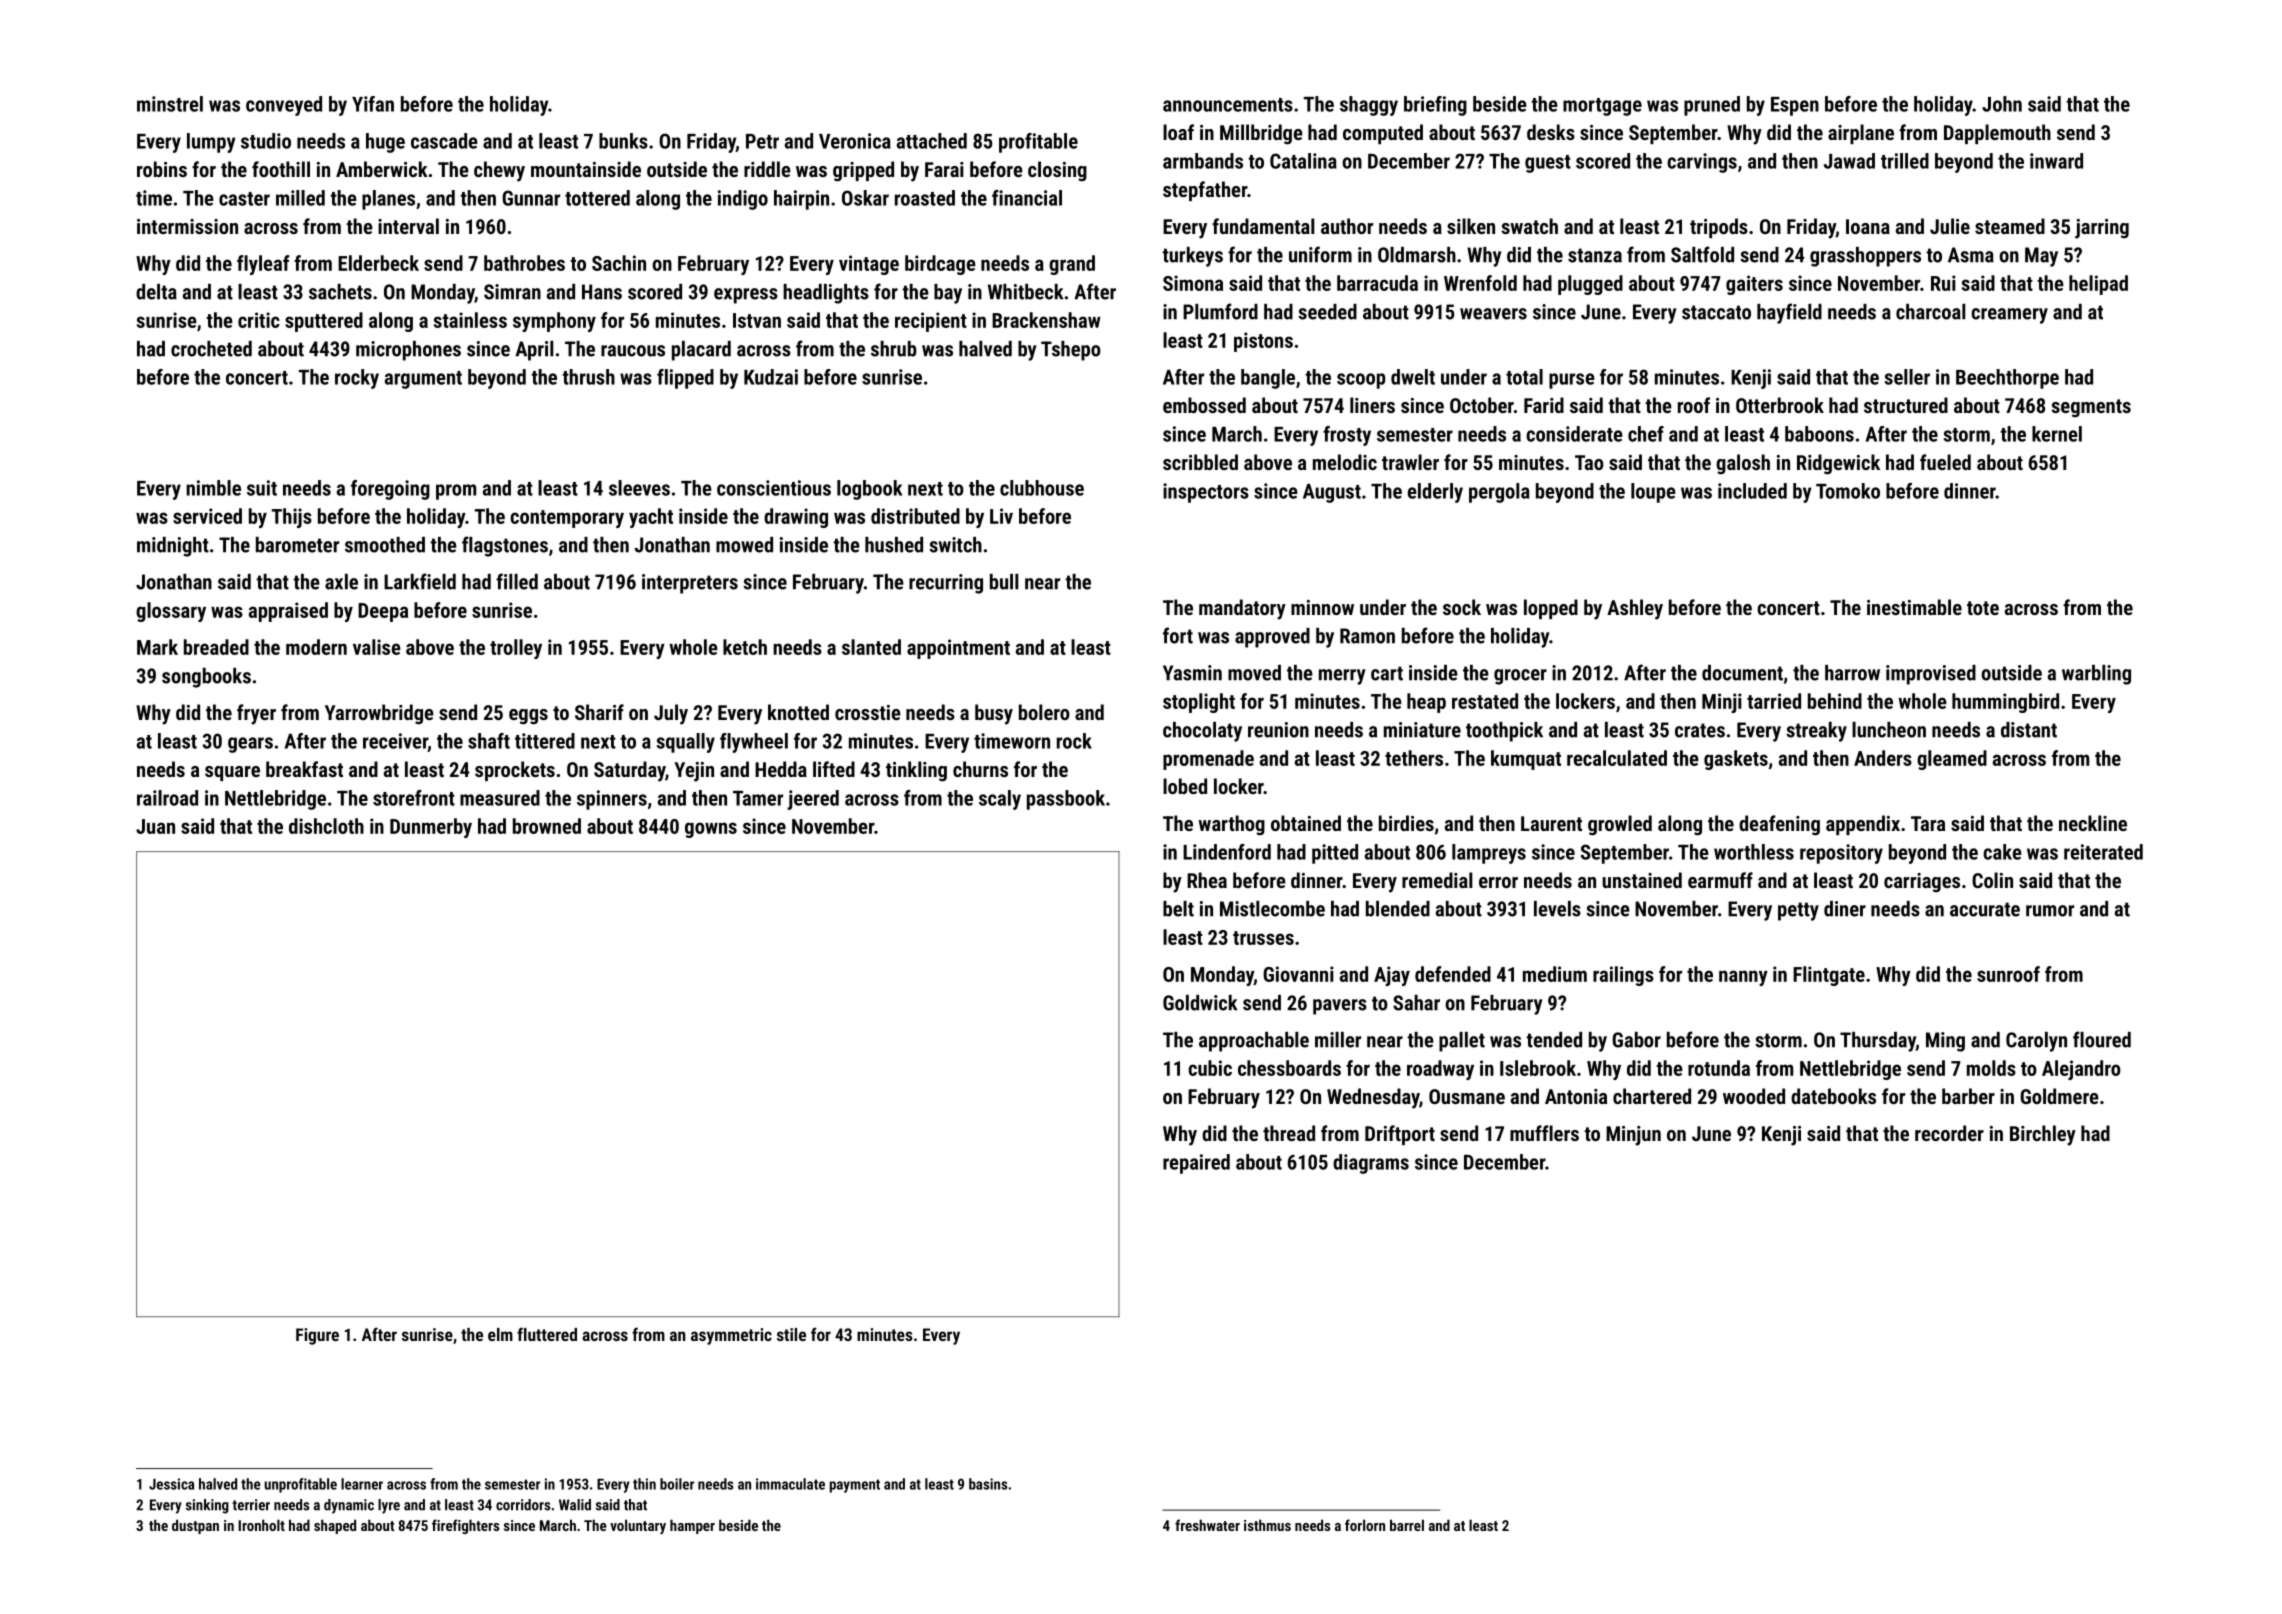 This document has width=2282, height=1614. Describe the element at coordinates (362, 1484) in the document. I see `learner` at that location.
